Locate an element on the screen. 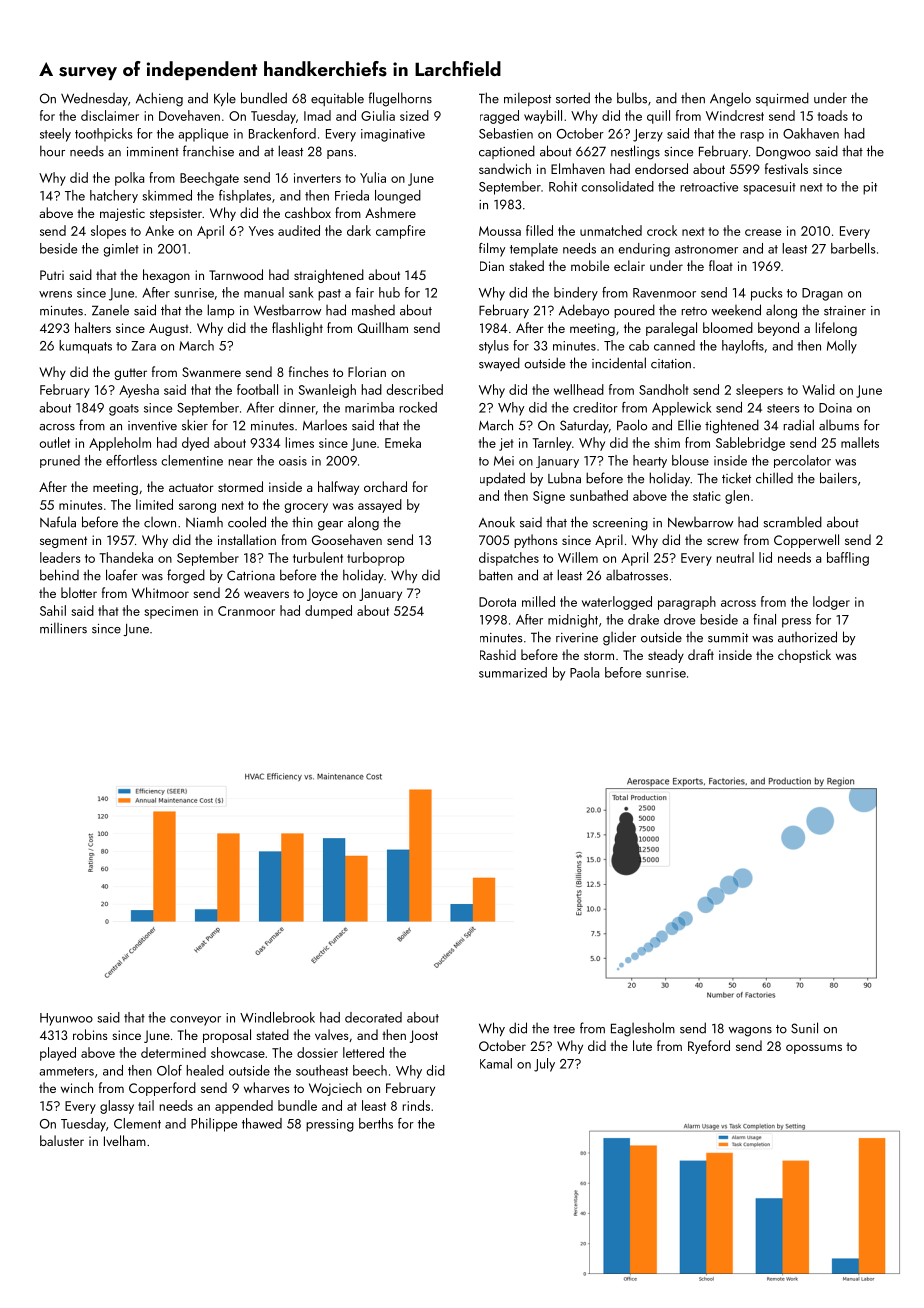  Joost is located at coordinates (424, 1036).
